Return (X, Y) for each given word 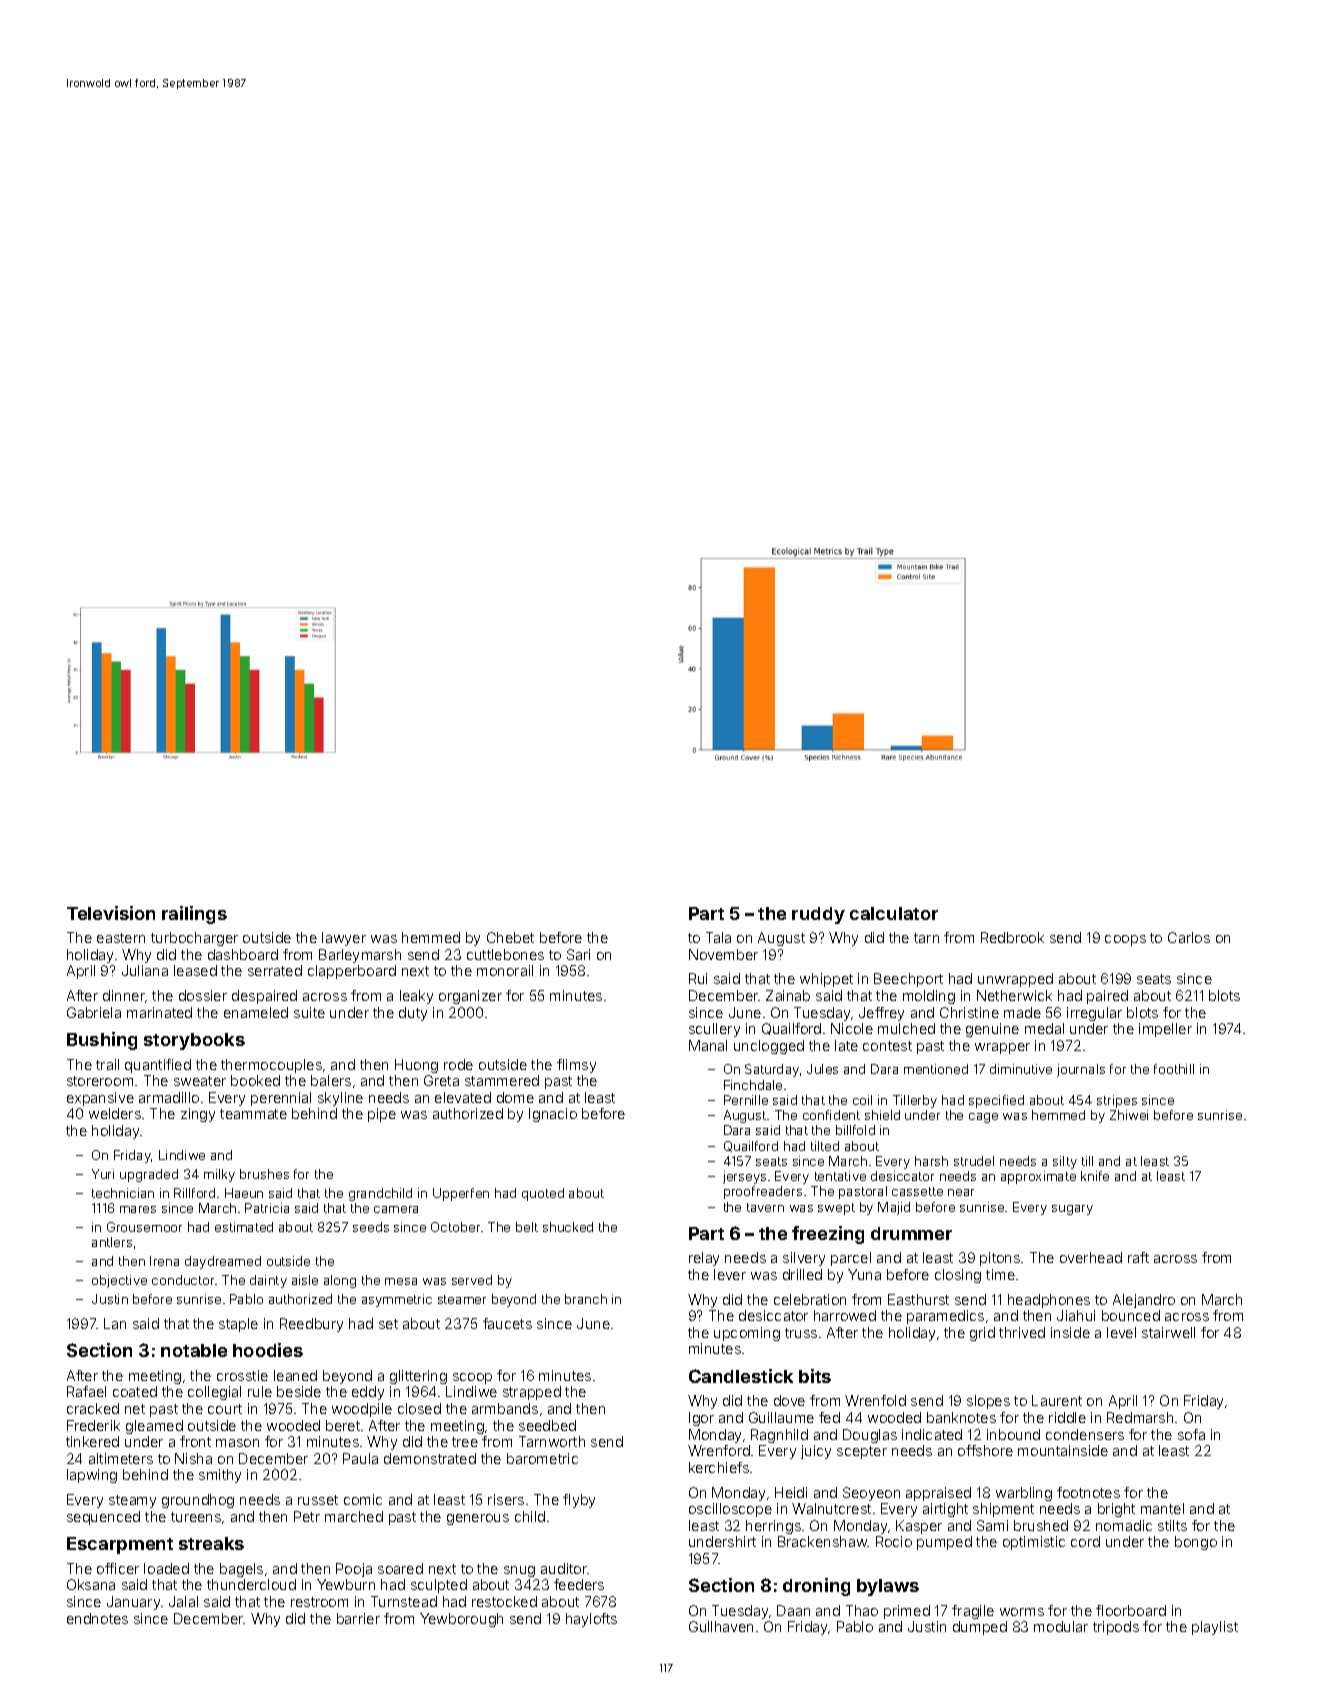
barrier (358, 1618)
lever (730, 1274)
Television (111, 913)
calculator (894, 913)
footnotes (1088, 1492)
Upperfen (461, 1194)
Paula (360, 1458)
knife (1095, 1176)
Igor (701, 1419)
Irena (164, 1261)
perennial (281, 1099)
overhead (1091, 1257)
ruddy (818, 915)
